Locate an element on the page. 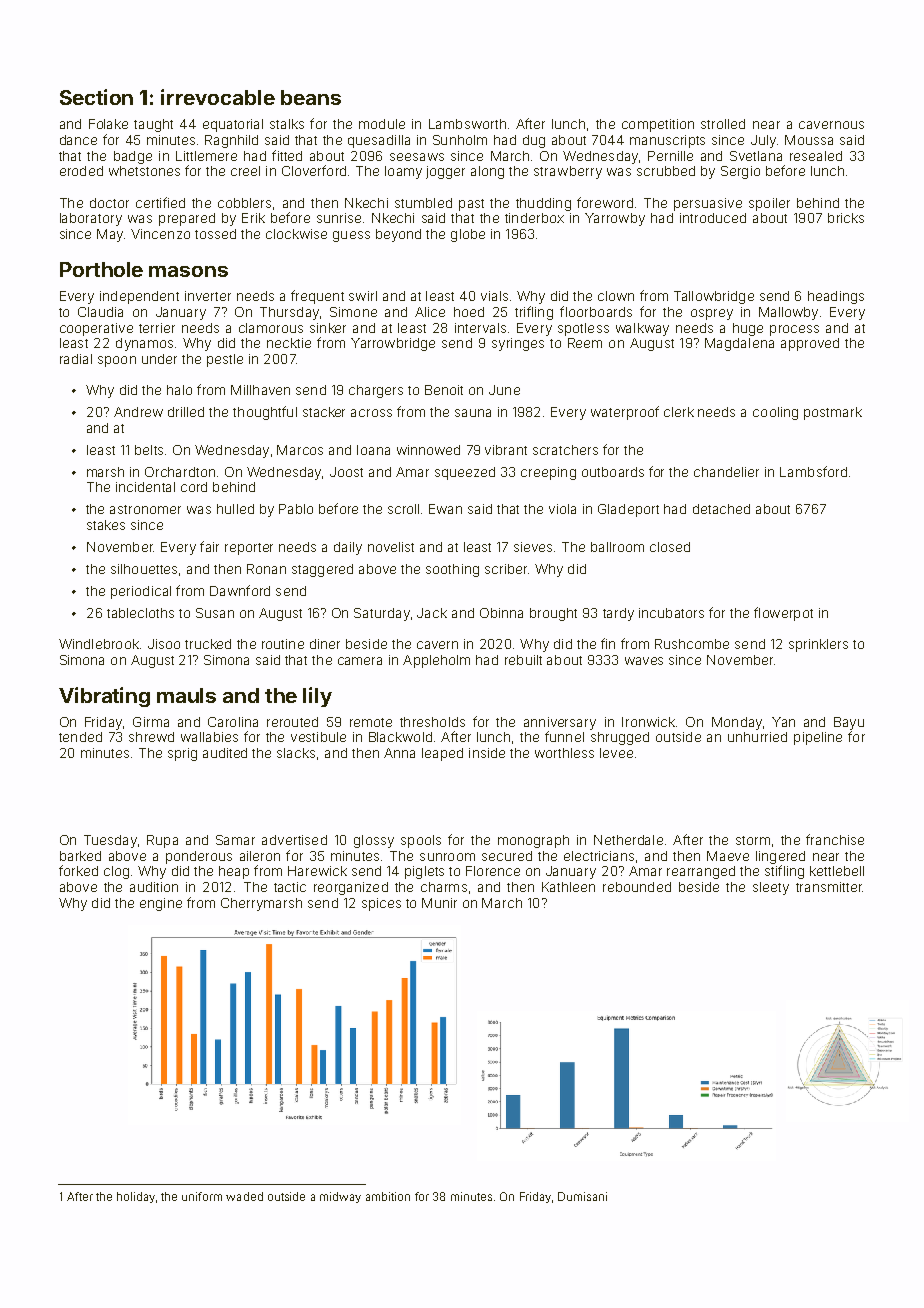 This page has height=1308, width=924. Moussa is located at coordinates (809, 140).
